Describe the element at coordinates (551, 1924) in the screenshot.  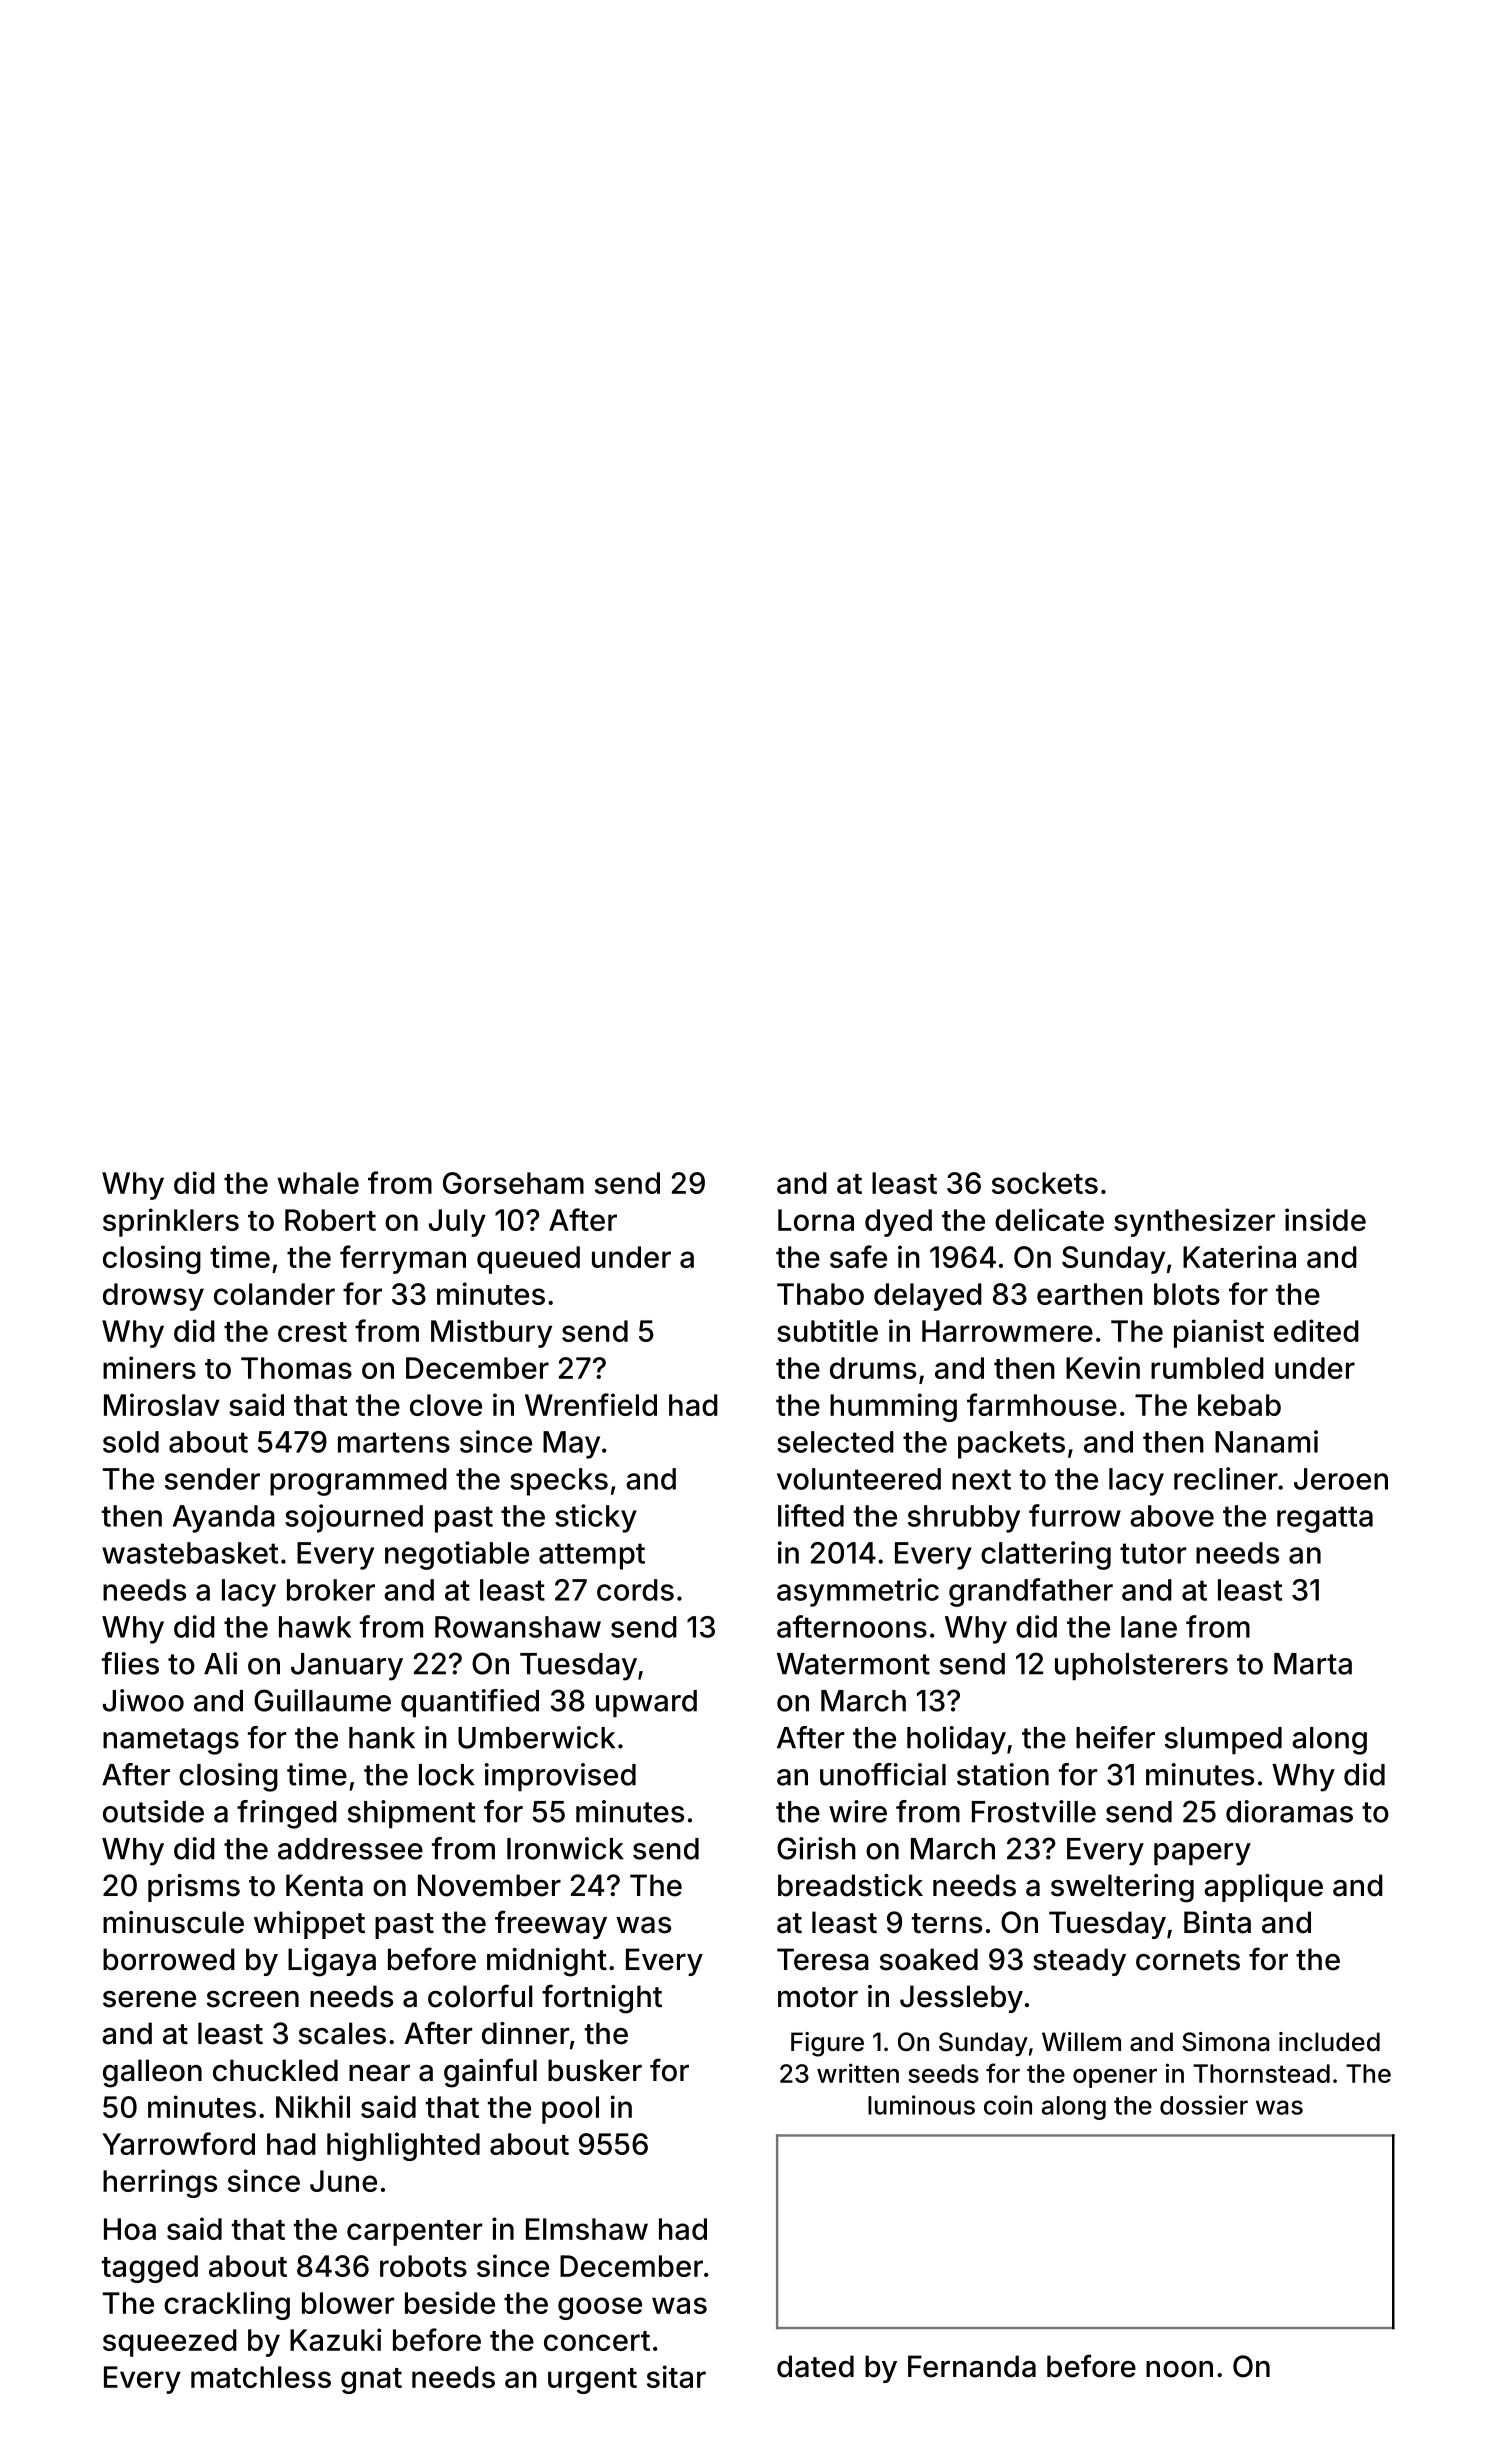
I see `freeway` at that location.
